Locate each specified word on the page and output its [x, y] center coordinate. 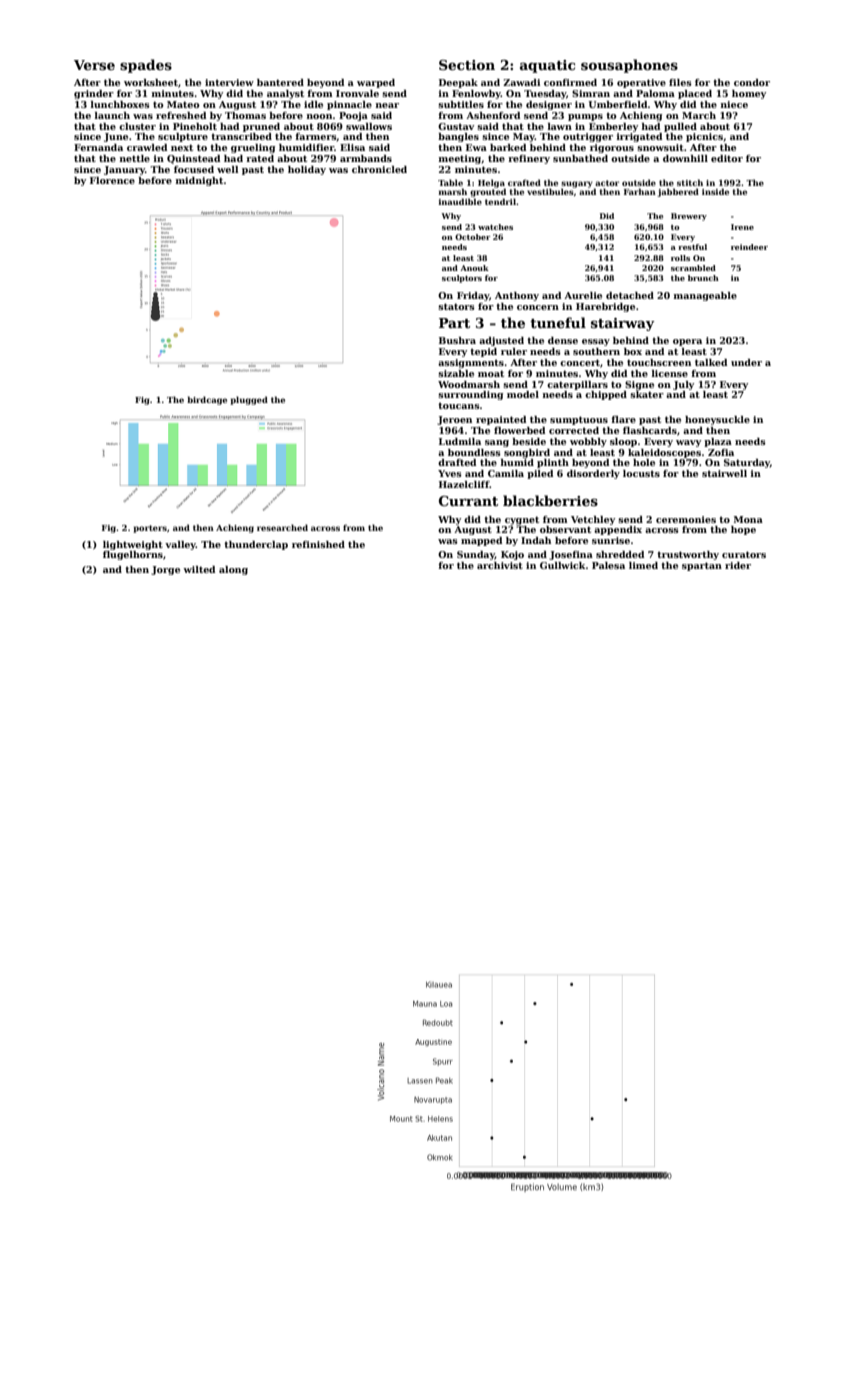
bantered [280, 82]
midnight [199, 181]
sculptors [462, 279]
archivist [500, 565]
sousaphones [629, 66]
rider [738, 565]
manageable [705, 296]
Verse [94, 65]
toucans [459, 405]
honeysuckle [717, 420]
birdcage [207, 400]
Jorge [165, 570]
